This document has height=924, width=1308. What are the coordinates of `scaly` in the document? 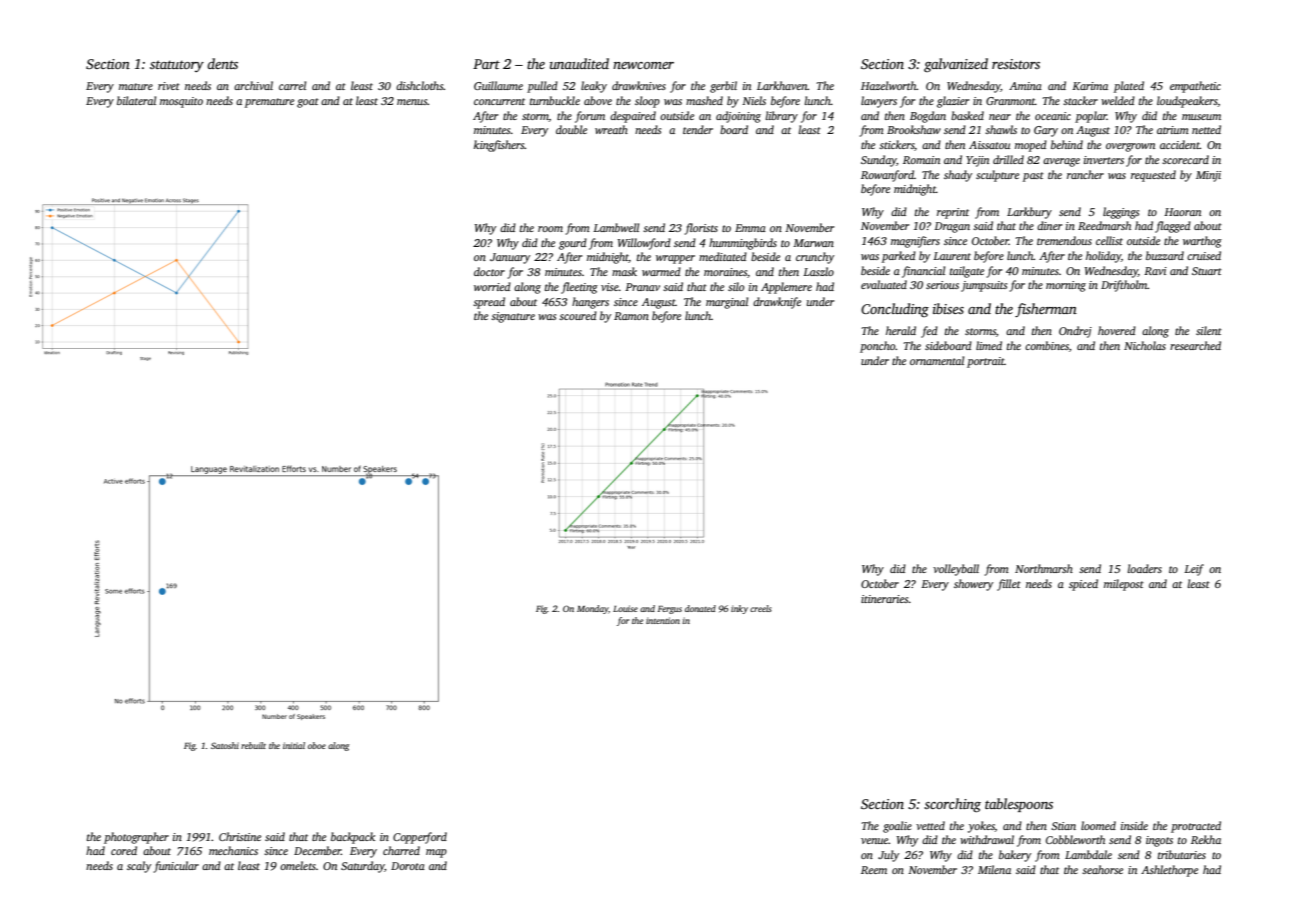 It's located at (139, 867).
